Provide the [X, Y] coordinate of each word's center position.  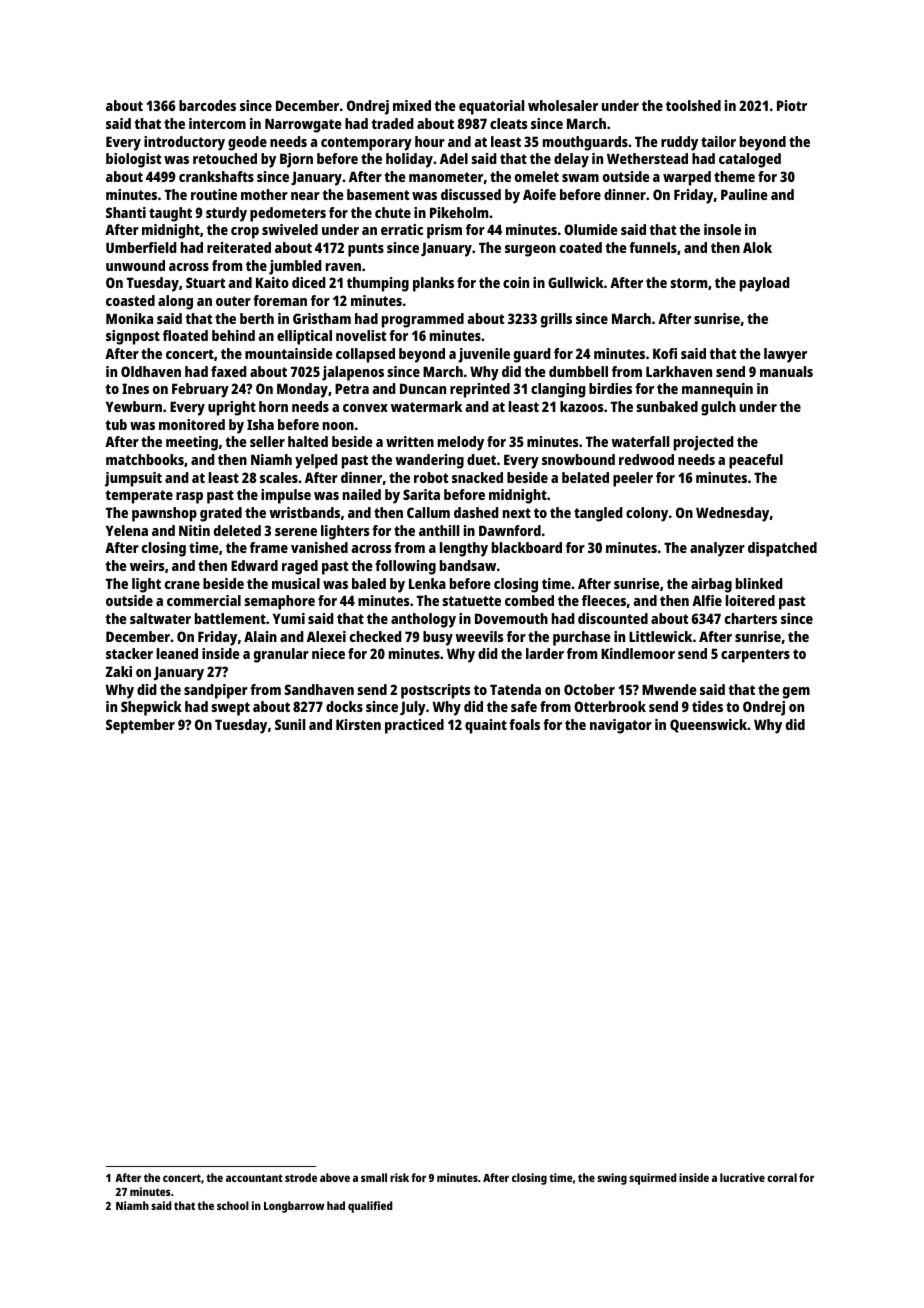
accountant [254, 1178]
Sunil [290, 724]
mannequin [717, 390]
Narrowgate [303, 125]
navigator [621, 726]
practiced [414, 726]
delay [571, 160]
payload [765, 284]
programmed [423, 320]
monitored [192, 424]
